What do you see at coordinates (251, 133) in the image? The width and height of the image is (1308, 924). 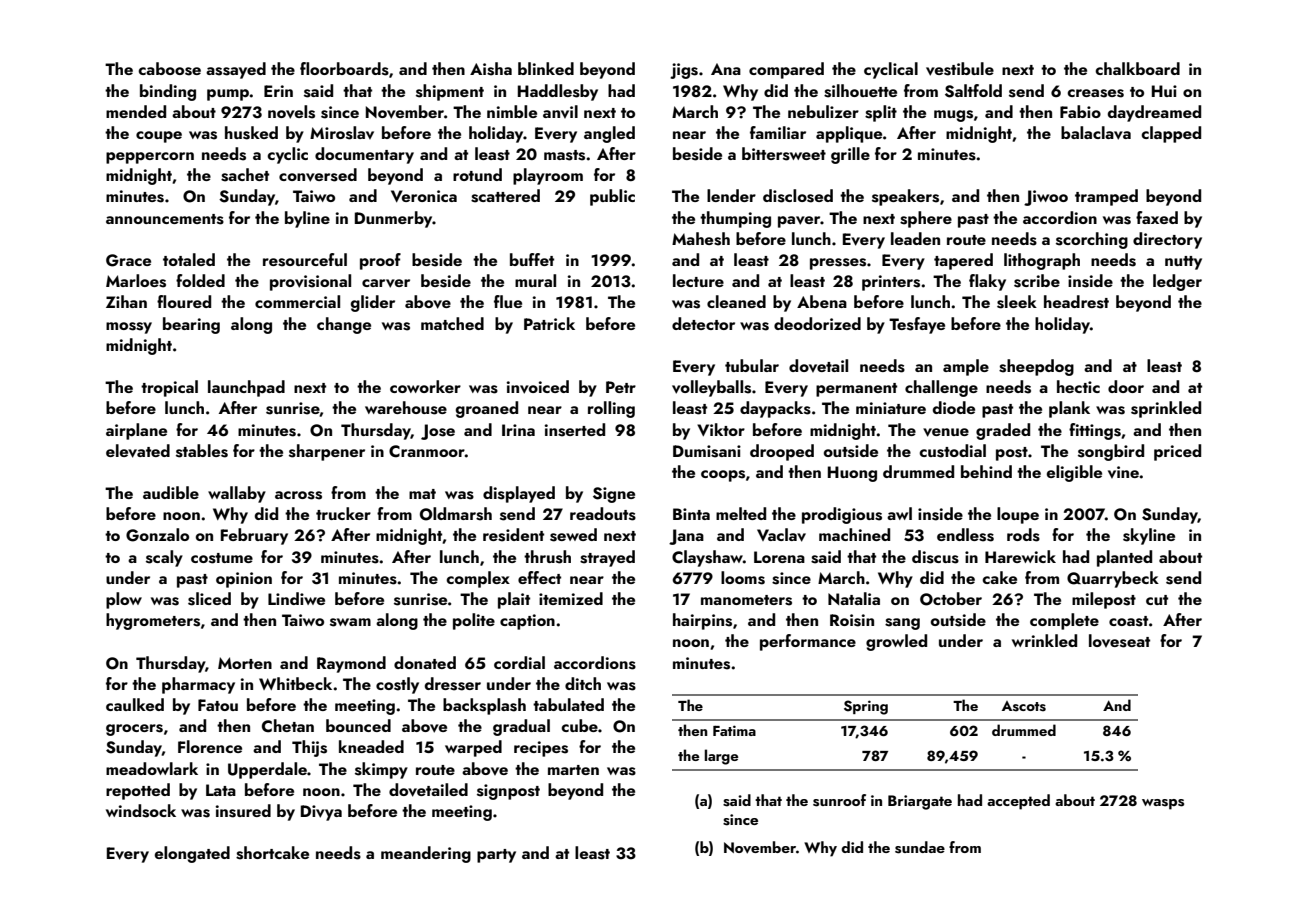 I see `husked` at bounding box center [251, 133].
